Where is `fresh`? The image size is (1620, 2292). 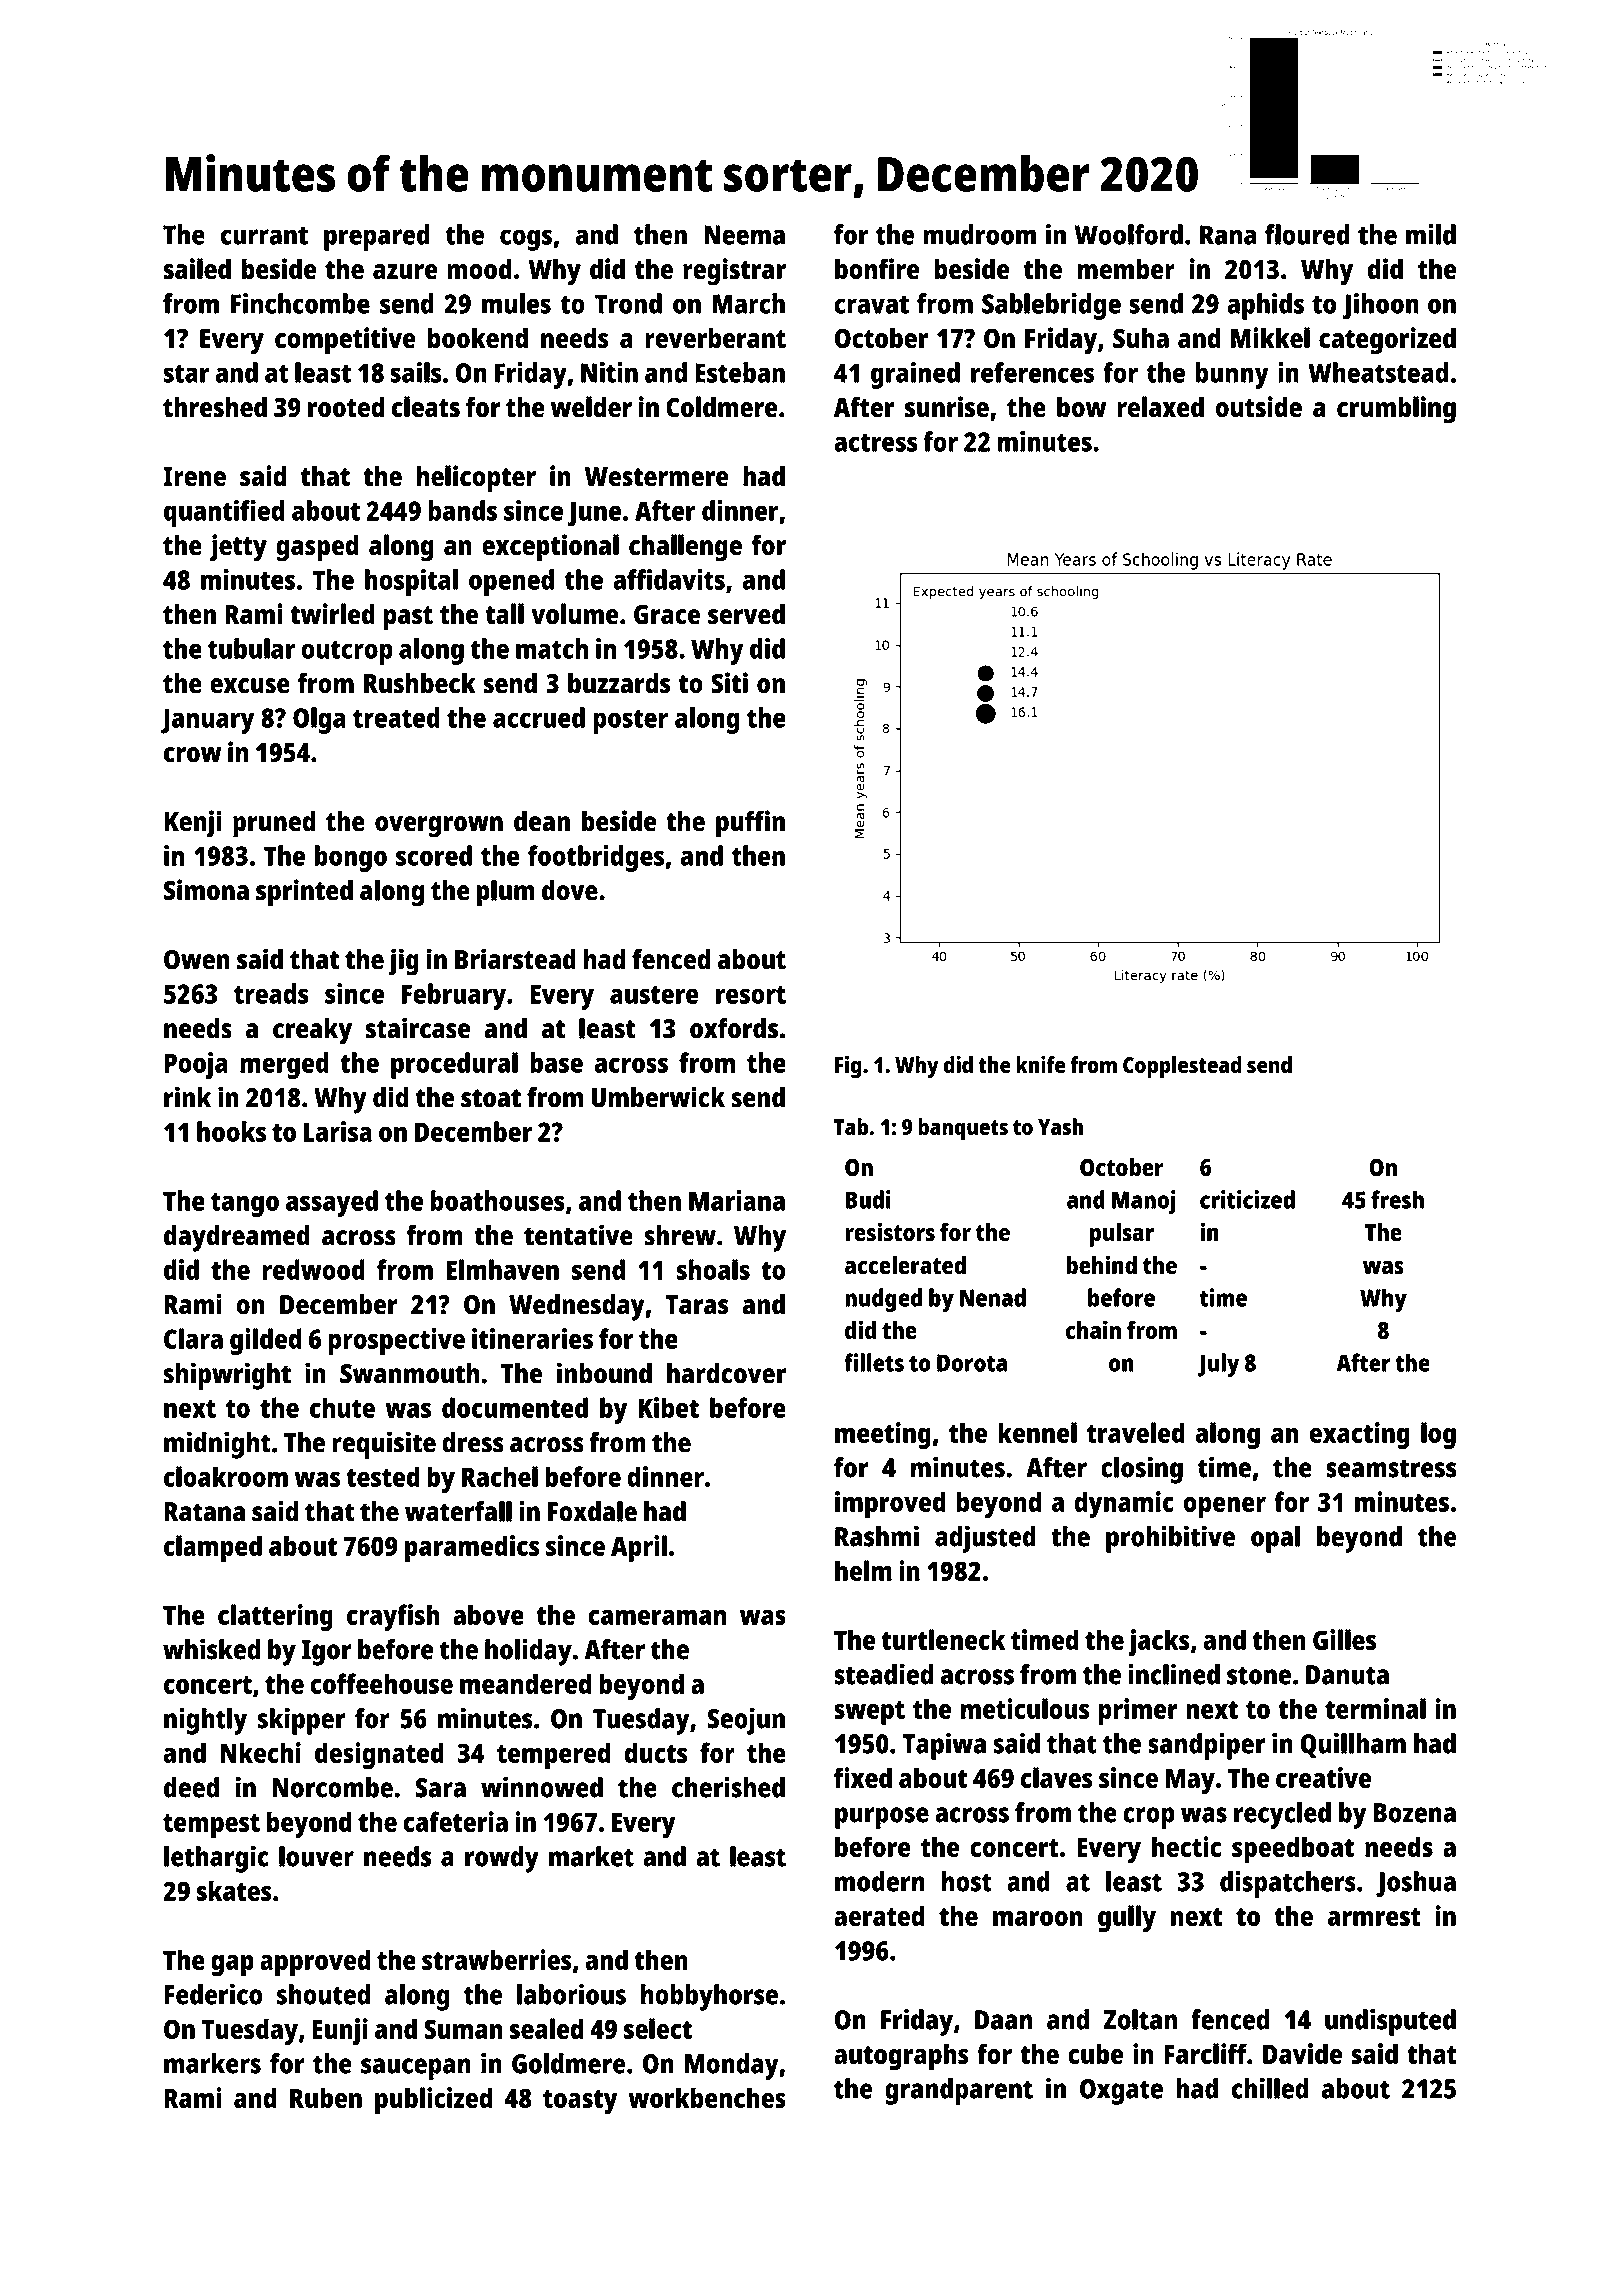
fresh is located at coordinates (1397, 1199).
